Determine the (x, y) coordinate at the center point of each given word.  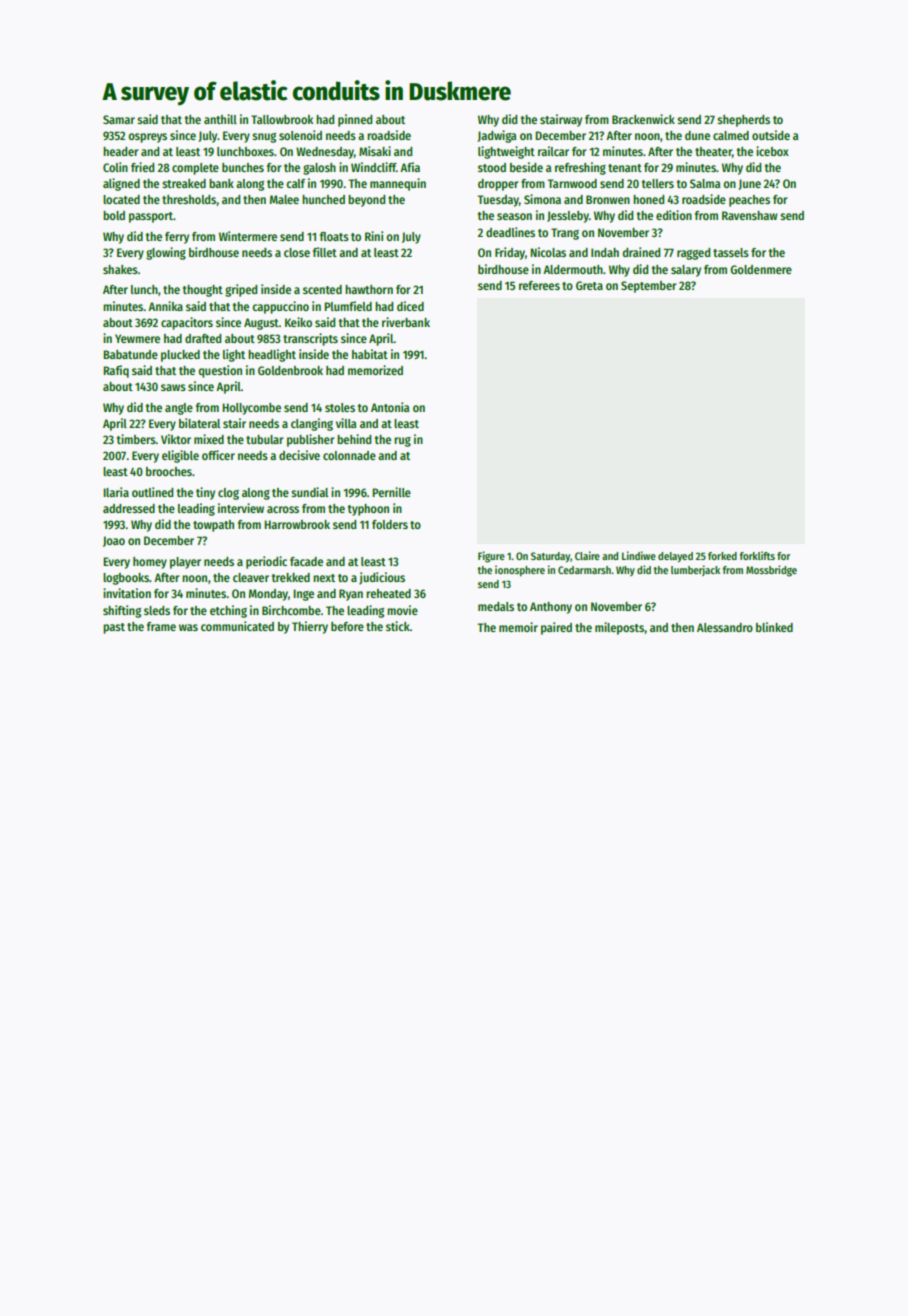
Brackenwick (643, 119)
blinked (774, 627)
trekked (291, 577)
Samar (119, 119)
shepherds (743, 121)
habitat (370, 354)
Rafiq (116, 371)
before (347, 626)
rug (402, 442)
